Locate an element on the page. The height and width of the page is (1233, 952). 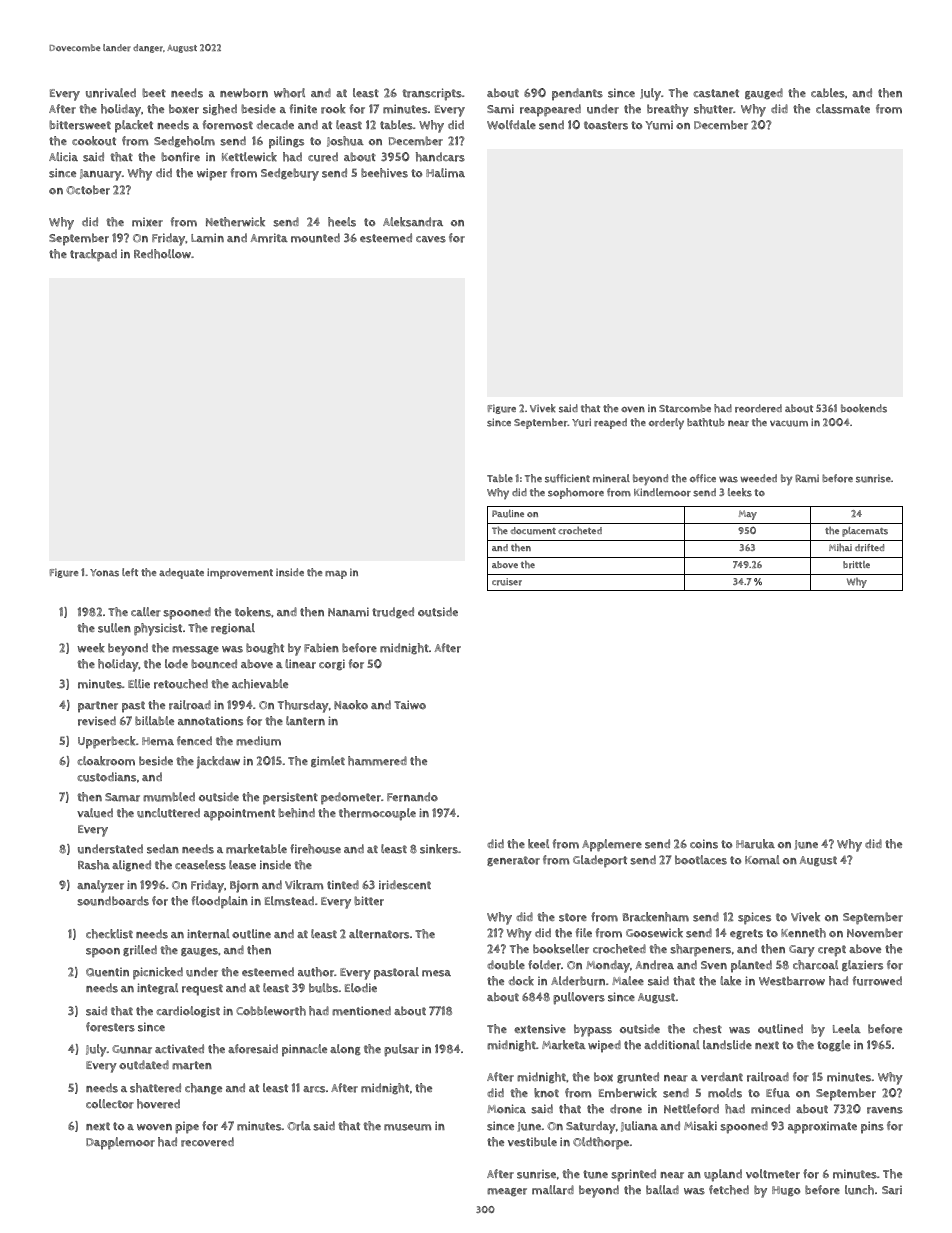
document is located at coordinates (533, 531).
